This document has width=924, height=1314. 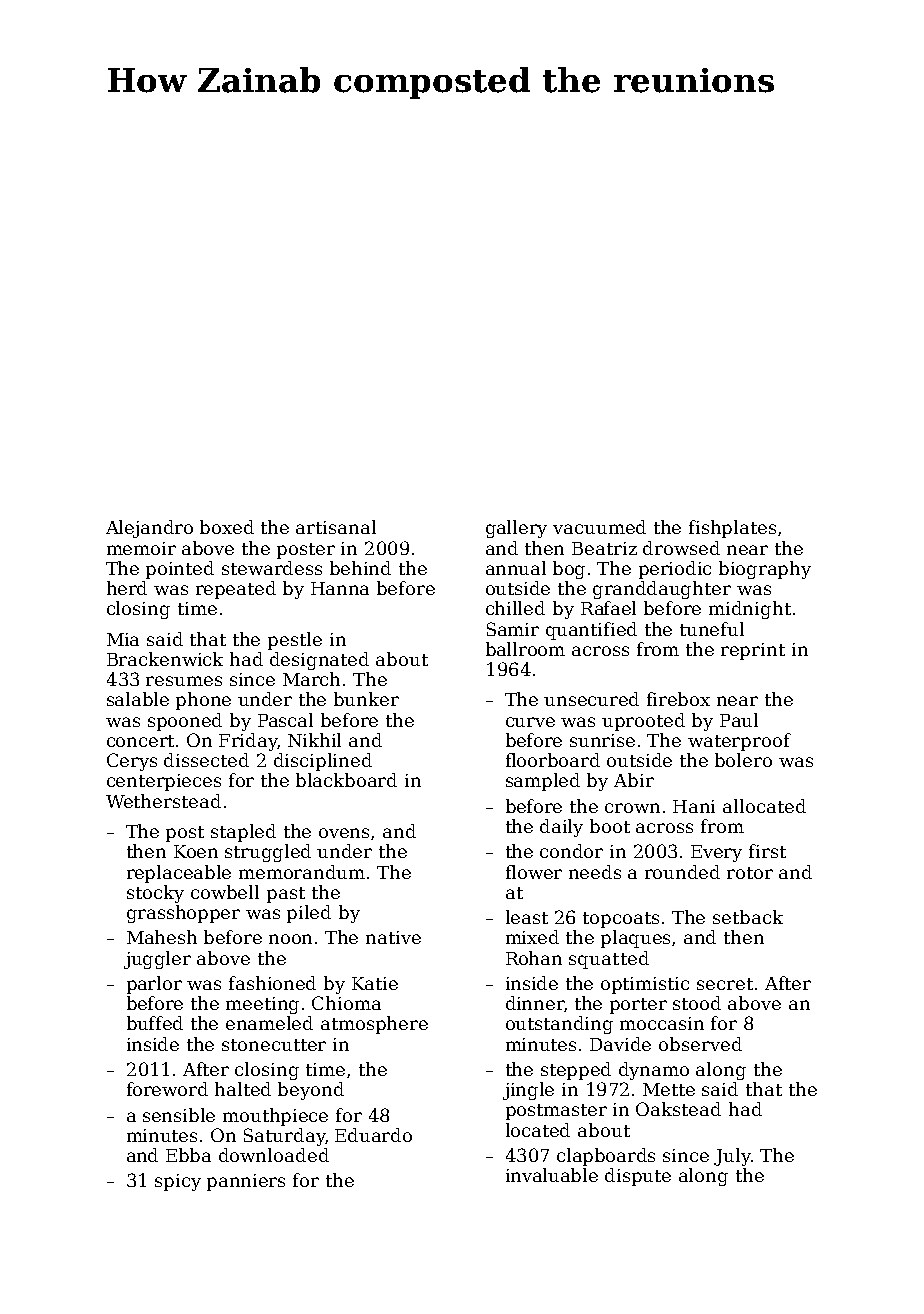 What do you see at coordinates (678, 1109) in the document?
I see `Oakstead` at bounding box center [678, 1109].
